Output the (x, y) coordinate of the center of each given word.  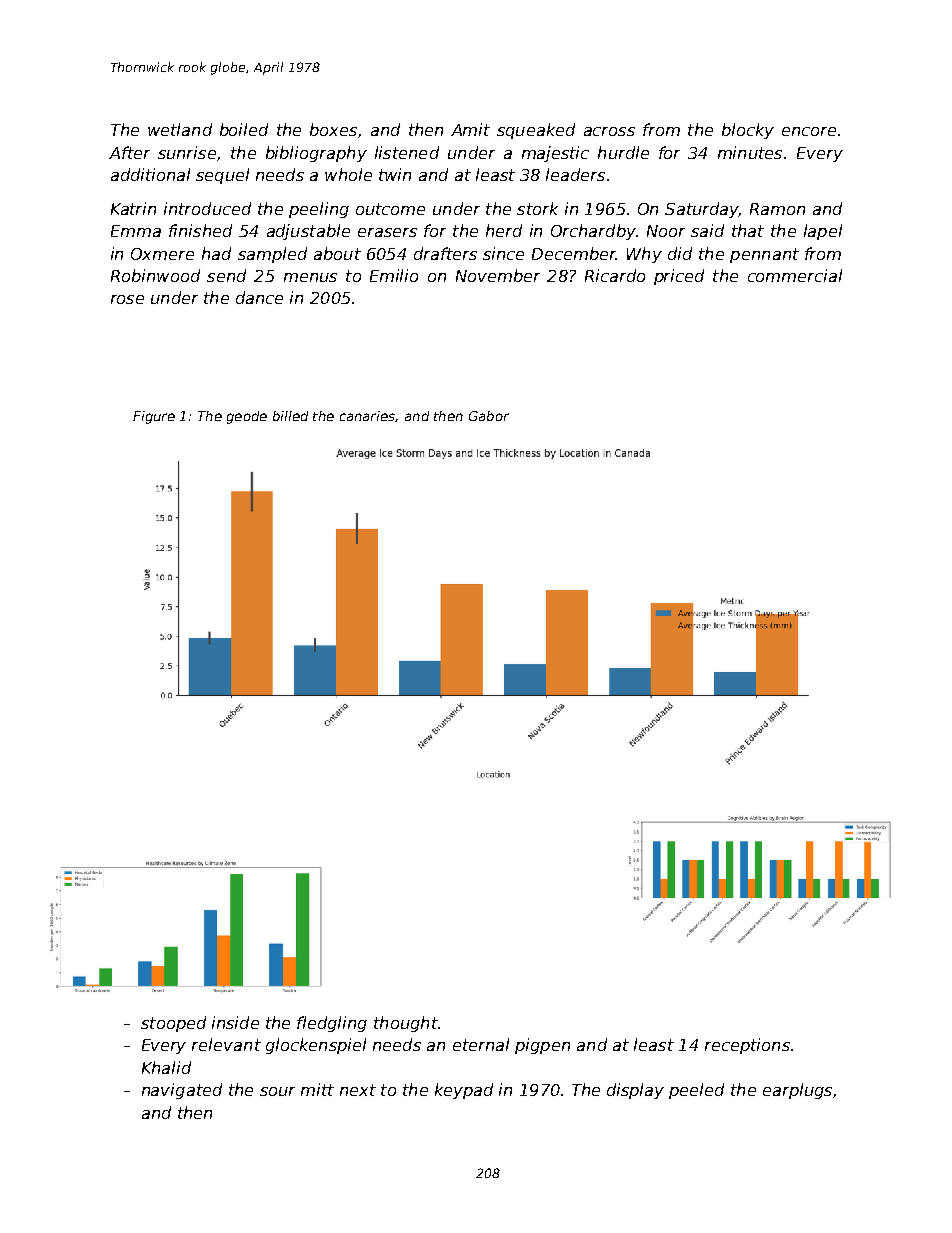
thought (406, 1024)
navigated (182, 1091)
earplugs (797, 1091)
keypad (464, 1091)
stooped (173, 1024)
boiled (244, 129)
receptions (747, 1046)
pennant (764, 255)
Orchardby (593, 232)
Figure (154, 417)
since (503, 253)
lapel (823, 232)
